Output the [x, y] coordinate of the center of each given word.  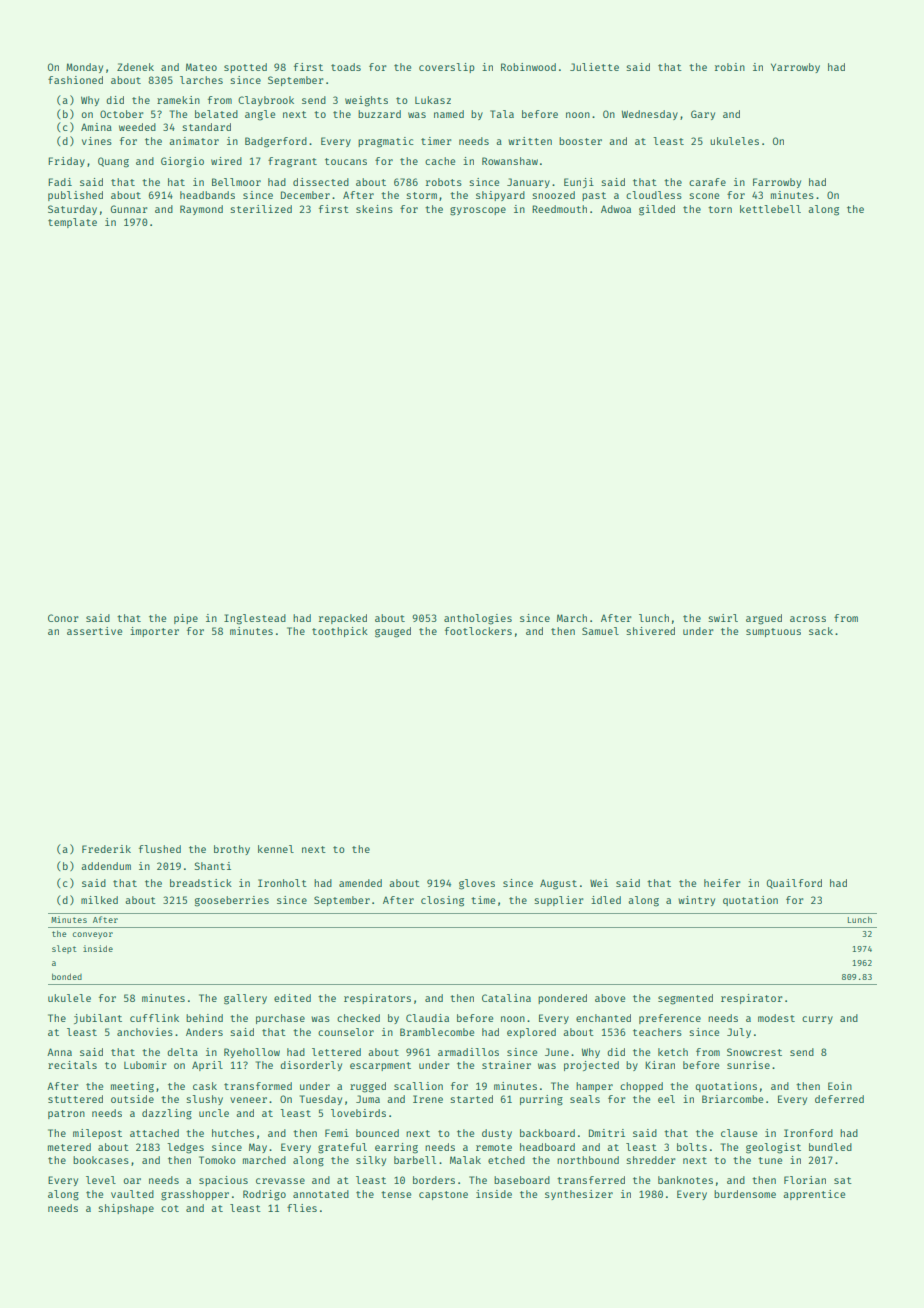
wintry [696, 901]
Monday [84, 68]
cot [170, 1208]
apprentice [814, 1195]
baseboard [522, 1180]
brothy [232, 850]
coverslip [447, 68]
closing [442, 901]
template [72, 223]
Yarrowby [795, 68]
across [808, 619]
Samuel [600, 631]
